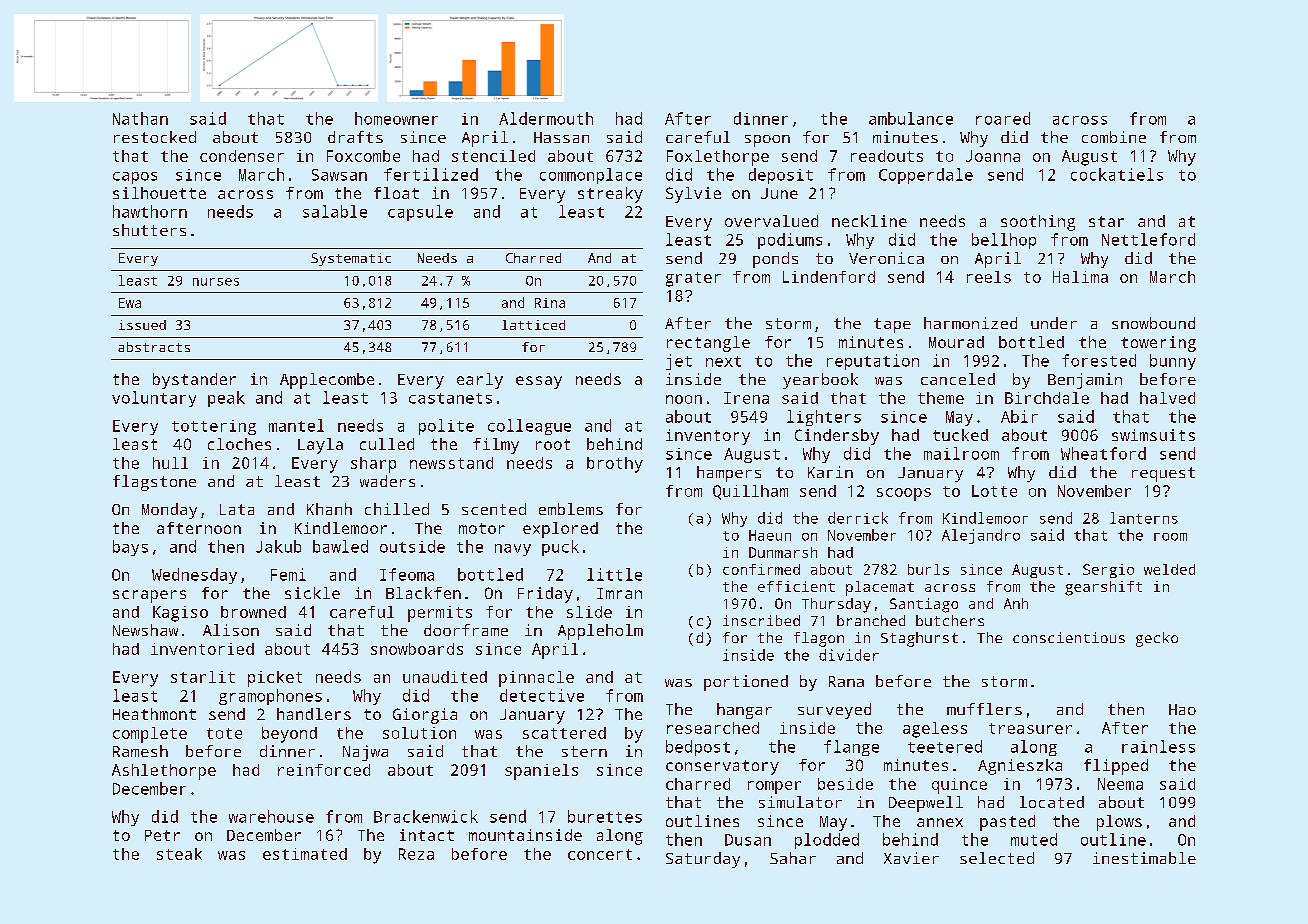 The height and width of the screenshot is (924, 1308). I want to click on restocked, so click(155, 137).
